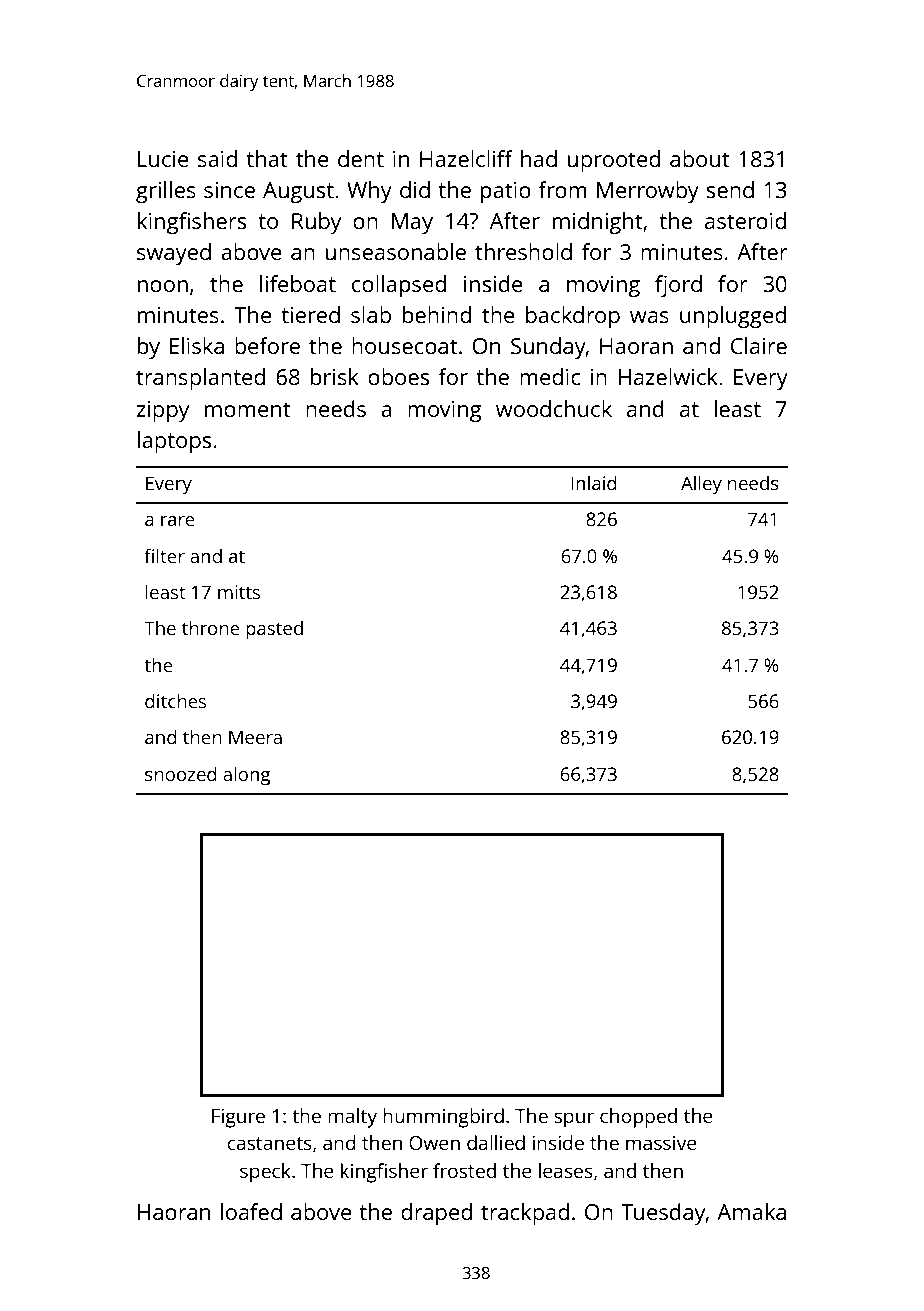  What do you see at coordinates (539, 158) in the screenshot?
I see `had` at bounding box center [539, 158].
